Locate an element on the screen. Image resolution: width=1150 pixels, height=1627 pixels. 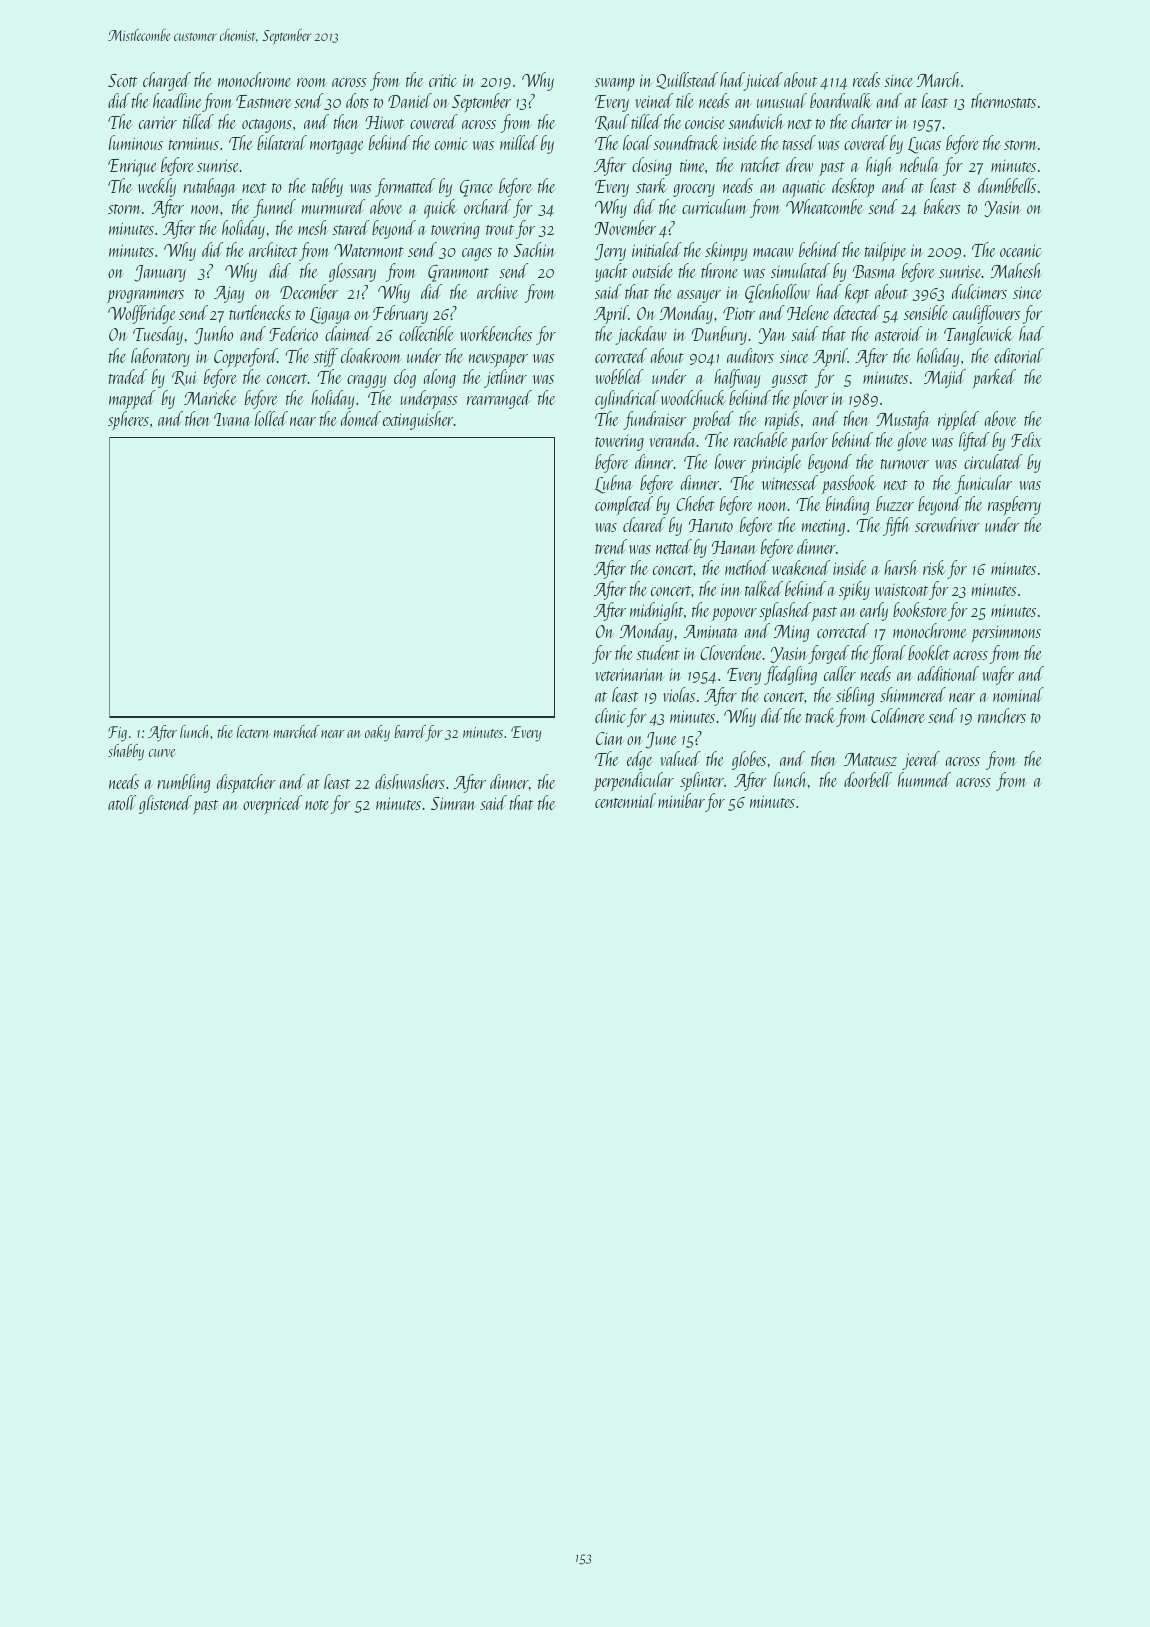
Quillstead is located at coordinates (687, 80).
